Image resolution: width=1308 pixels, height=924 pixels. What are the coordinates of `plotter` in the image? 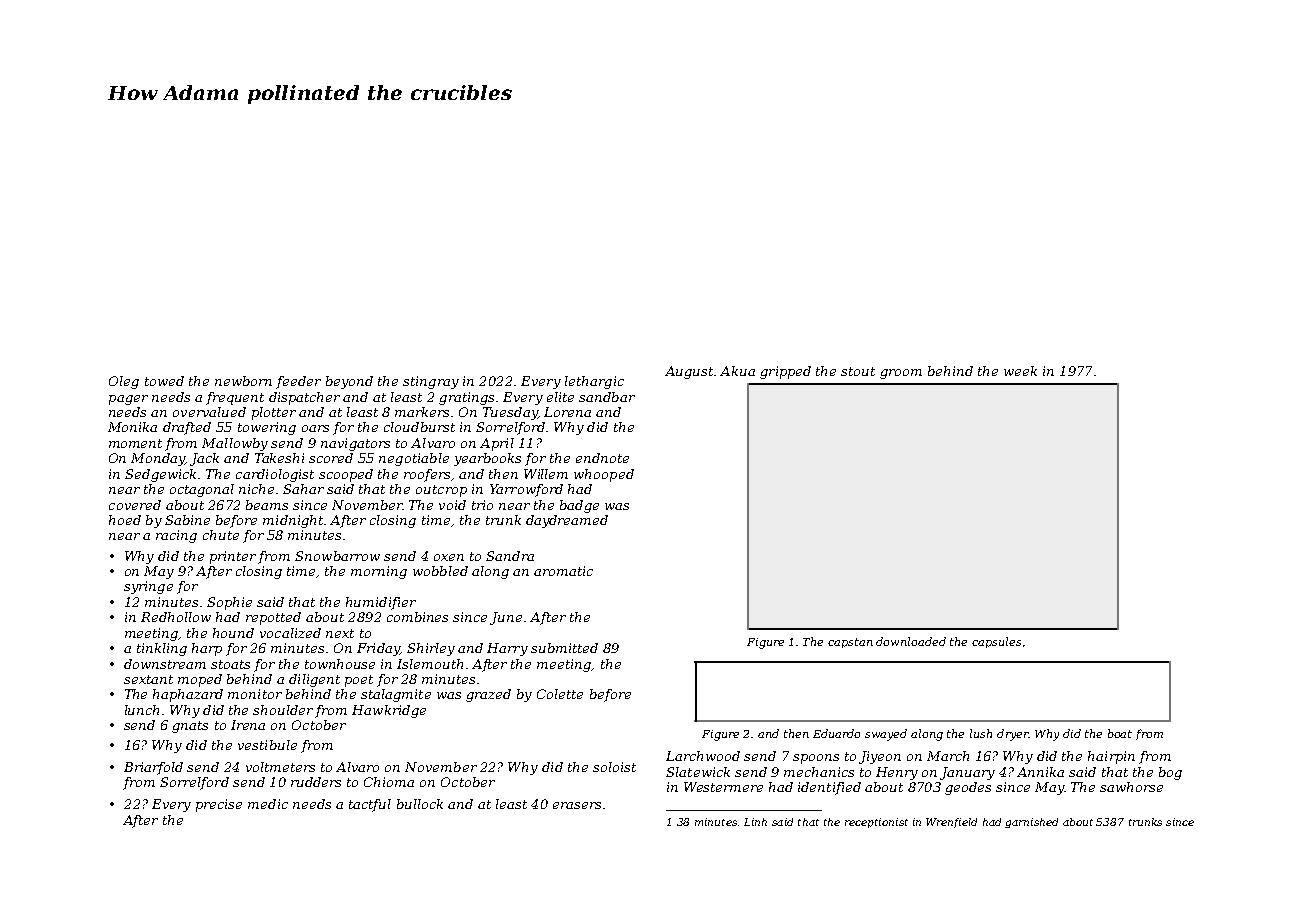 It's located at (274, 413).
